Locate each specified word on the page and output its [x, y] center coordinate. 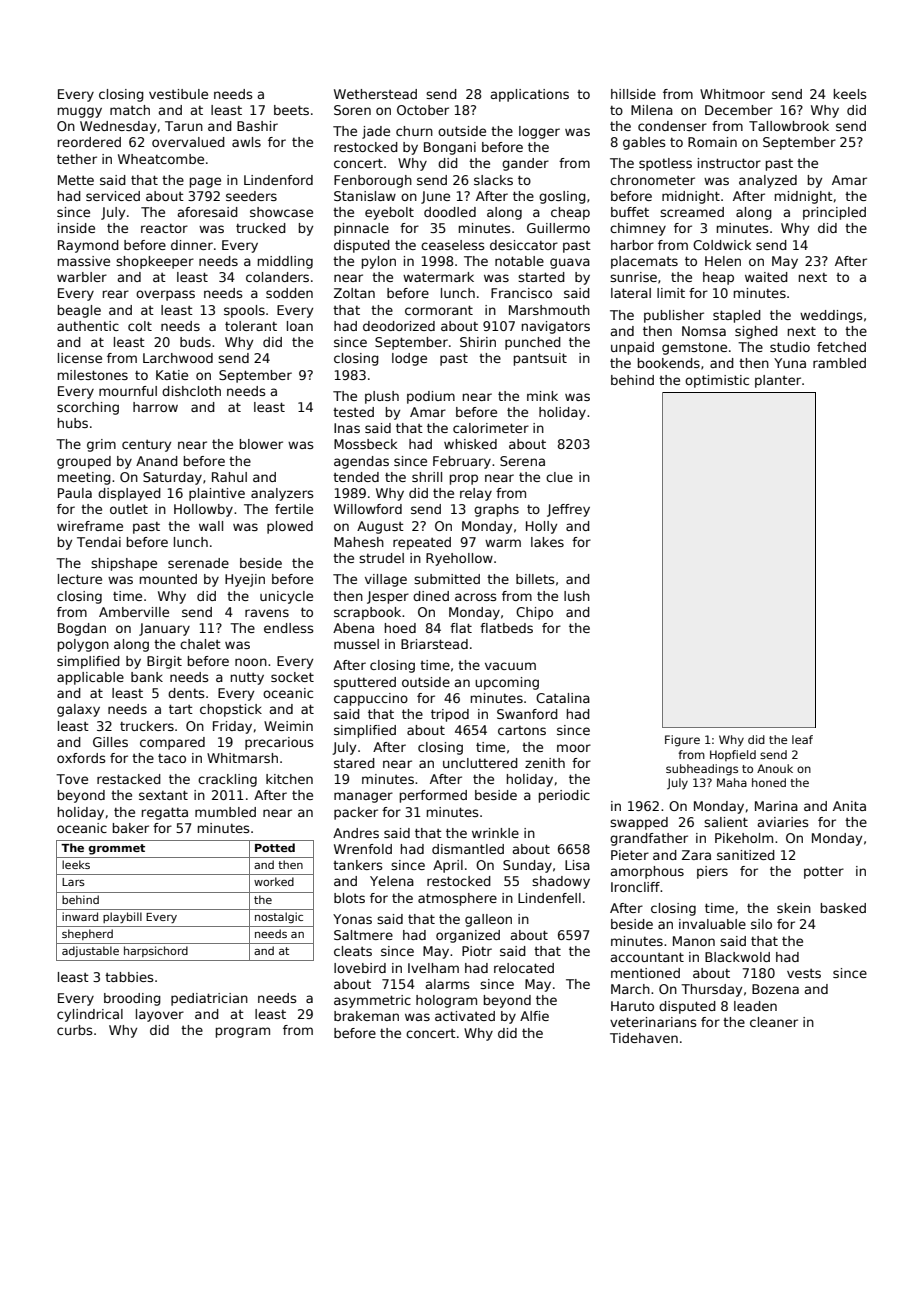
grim [101, 445]
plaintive [217, 494]
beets [291, 110]
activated [465, 1016]
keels [850, 94]
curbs [75, 1030]
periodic [564, 796]
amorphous [647, 872]
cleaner [774, 1022]
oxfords [81, 758]
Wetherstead [375, 94]
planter [778, 381]
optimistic [717, 381]
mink [542, 396]
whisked [470, 444]
